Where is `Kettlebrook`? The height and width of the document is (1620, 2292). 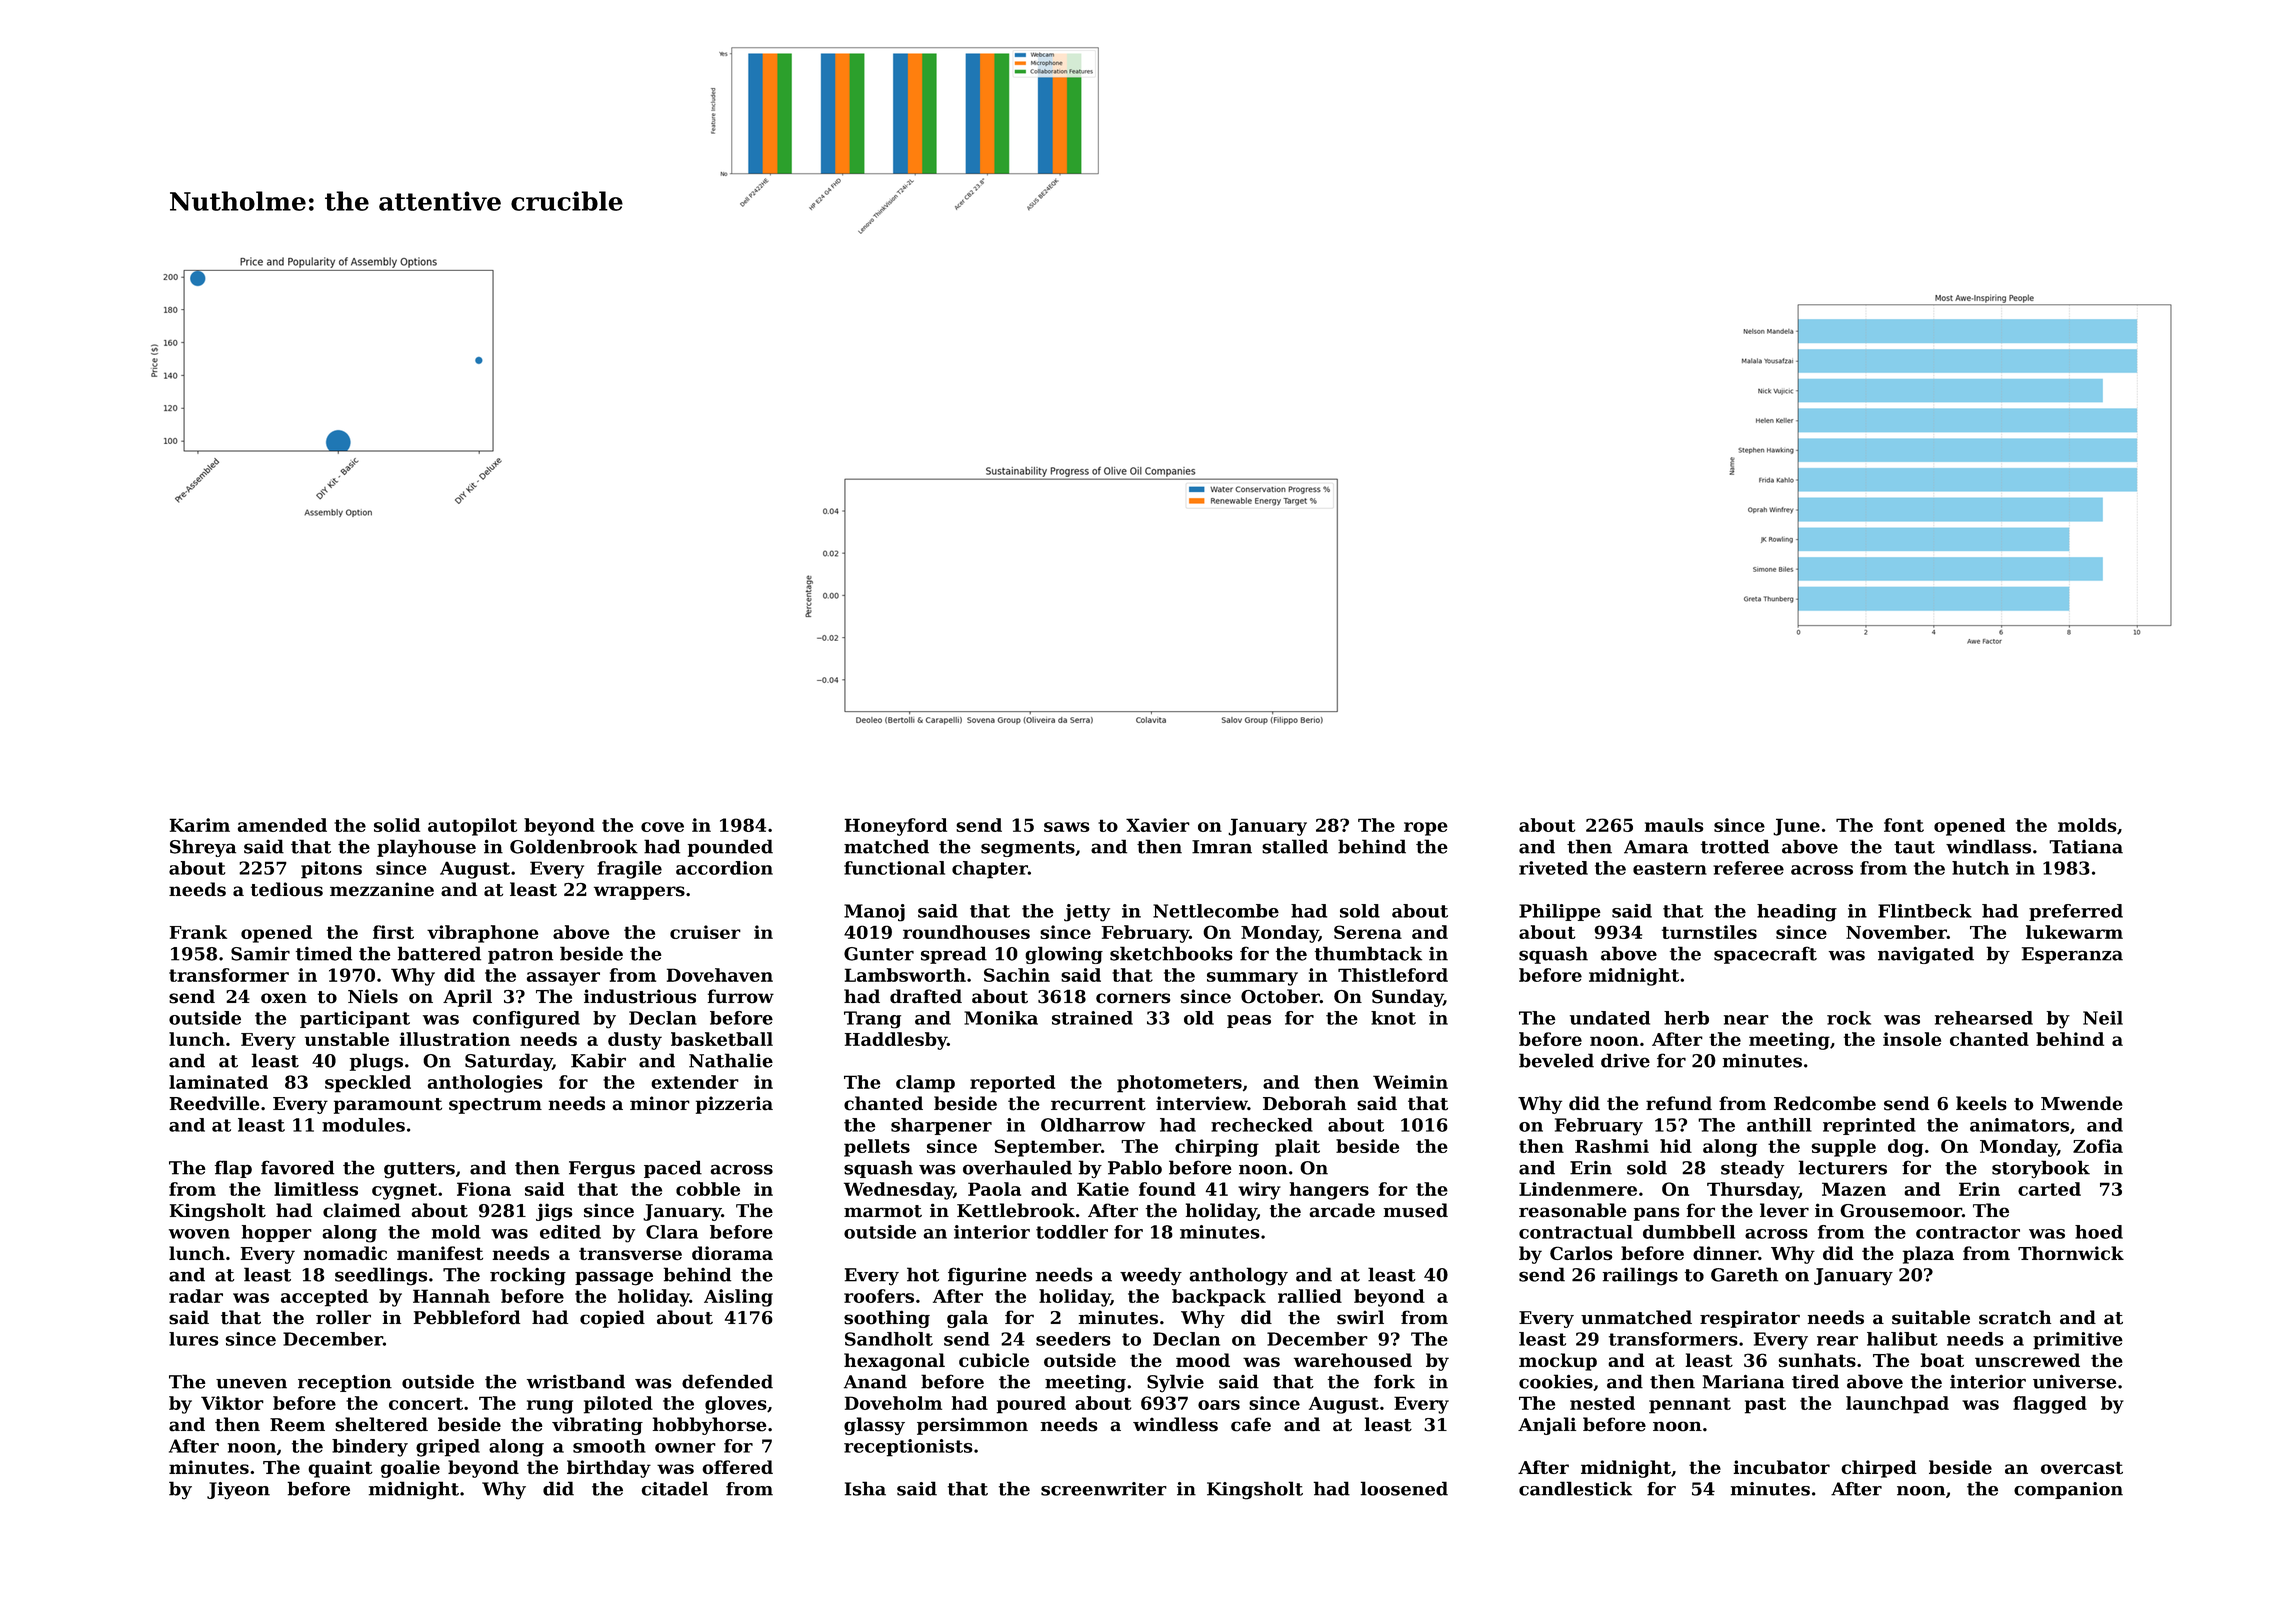
Kettlebrook is located at coordinates (1016, 1210).
